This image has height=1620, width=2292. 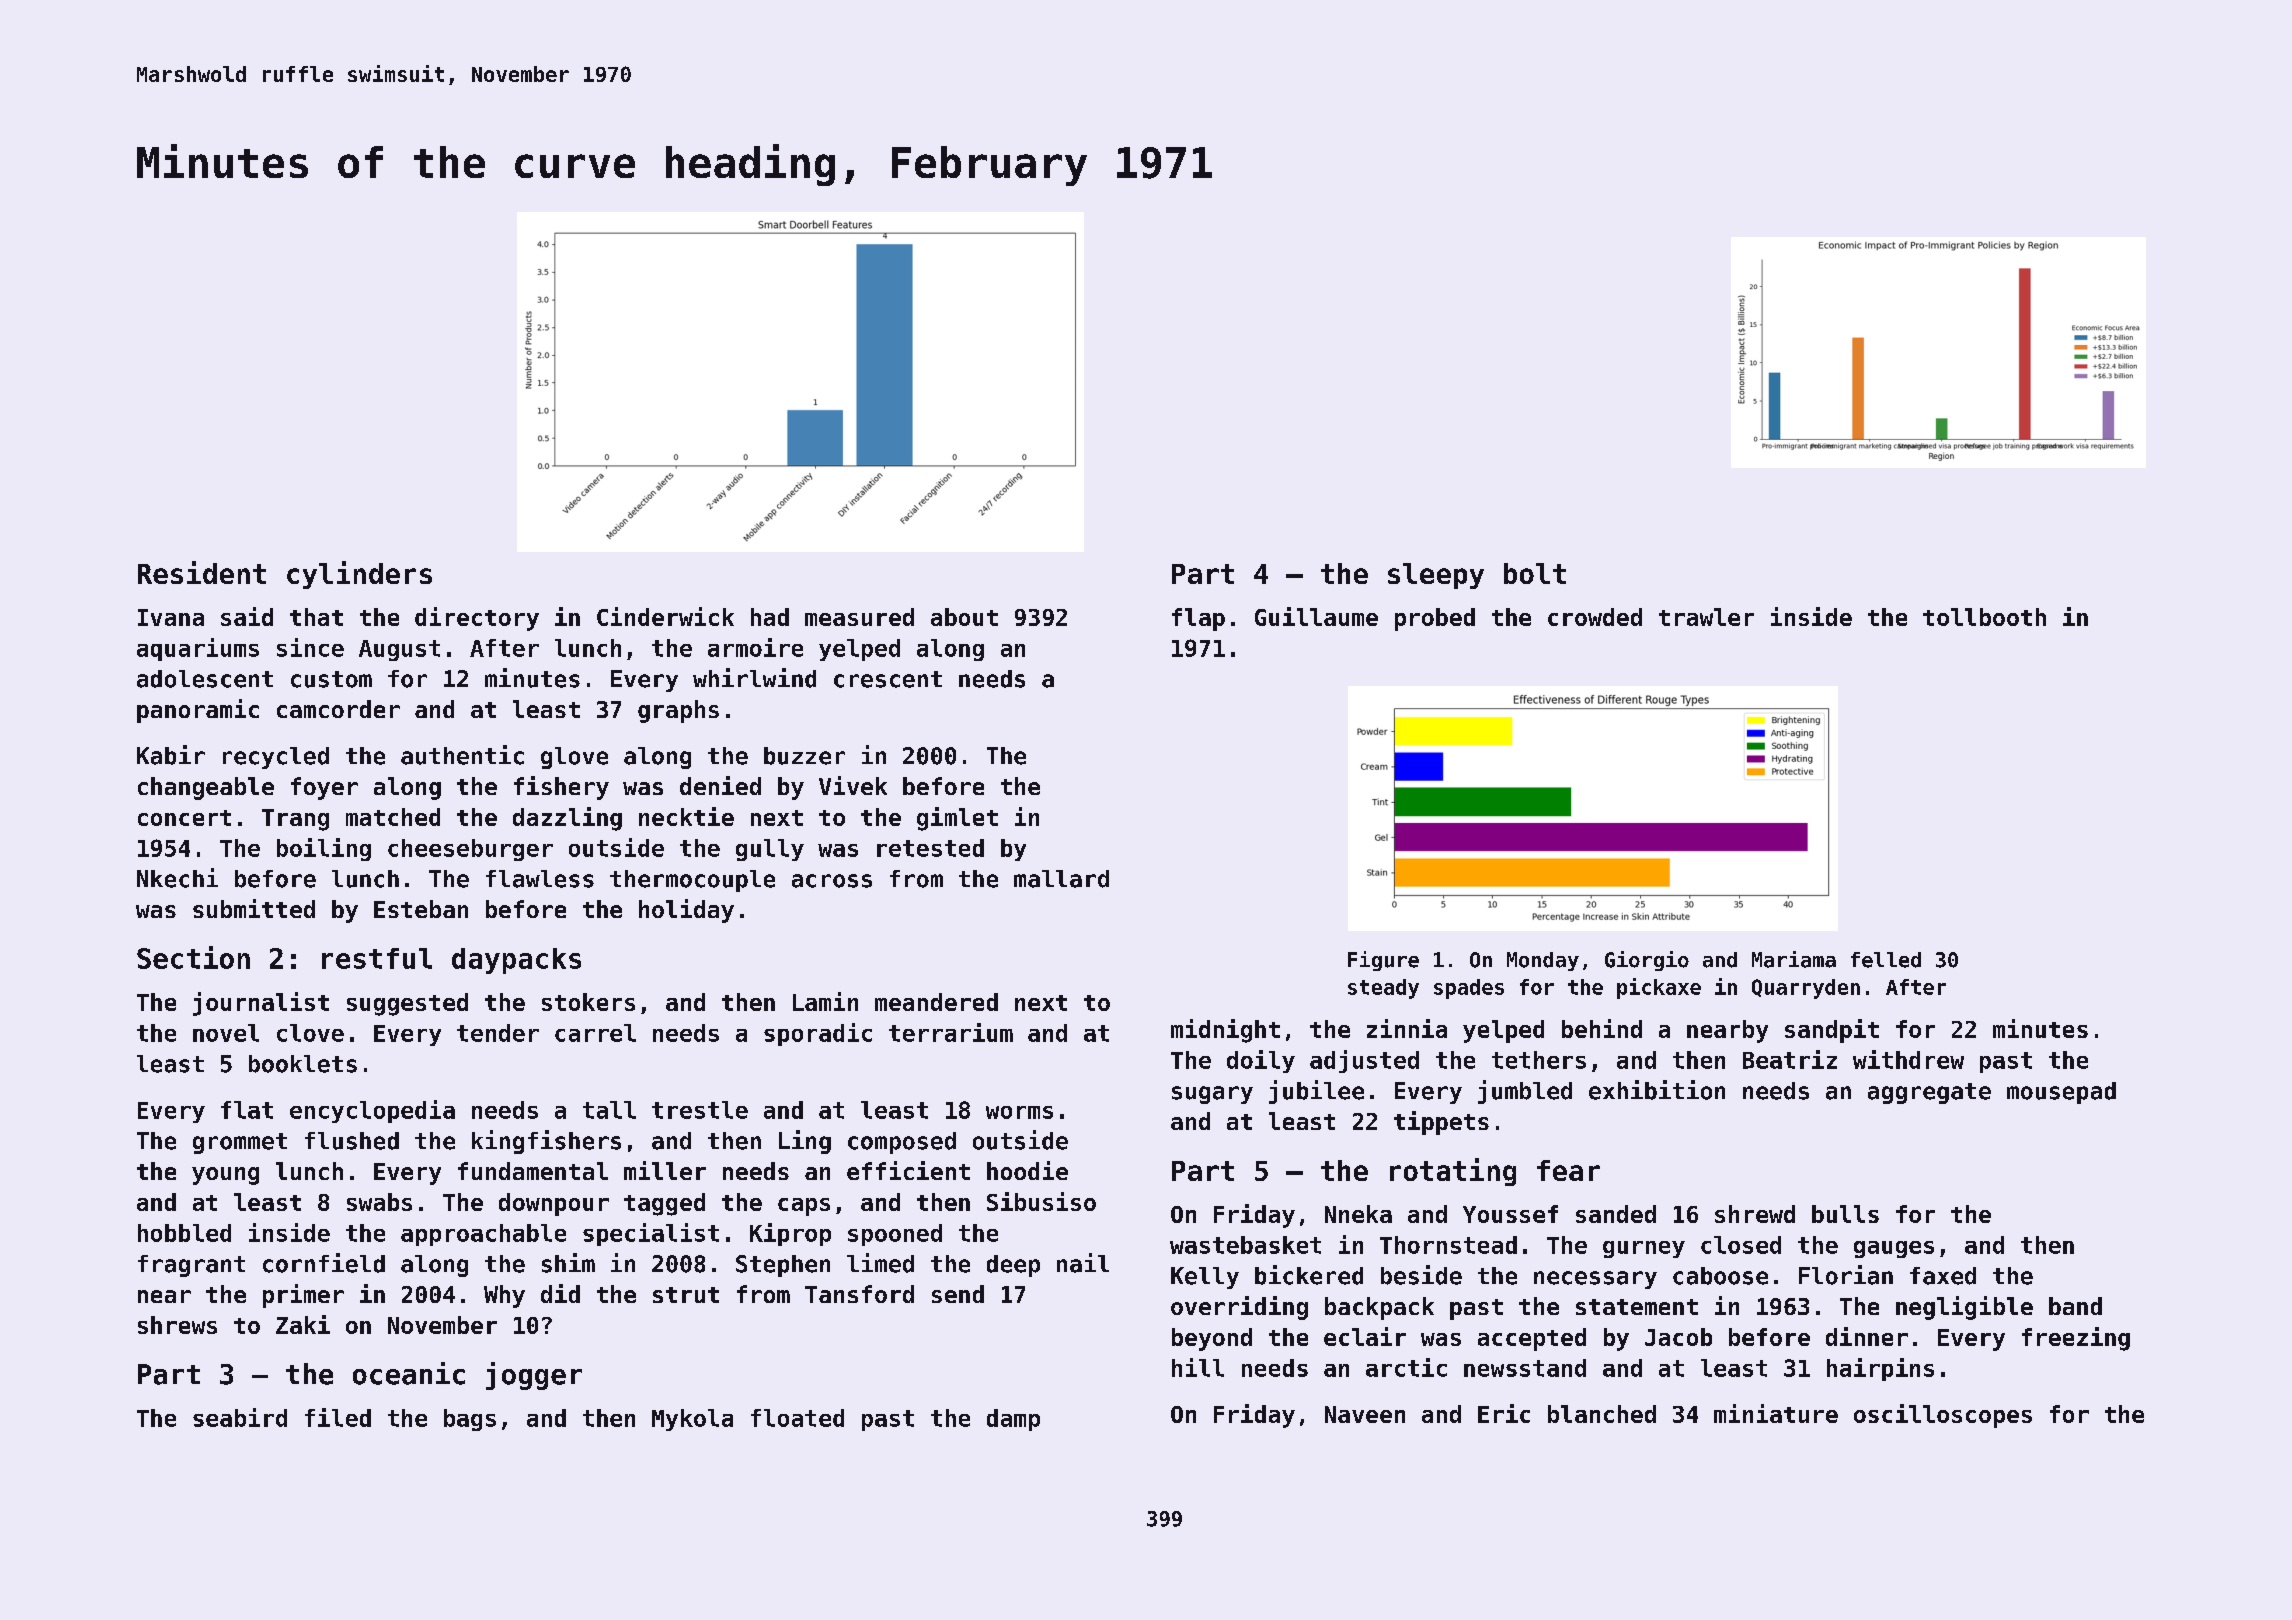 What do you see at coordinates (678, 711) in the image?
I see `graphs` at bounding box center [678, 711].
